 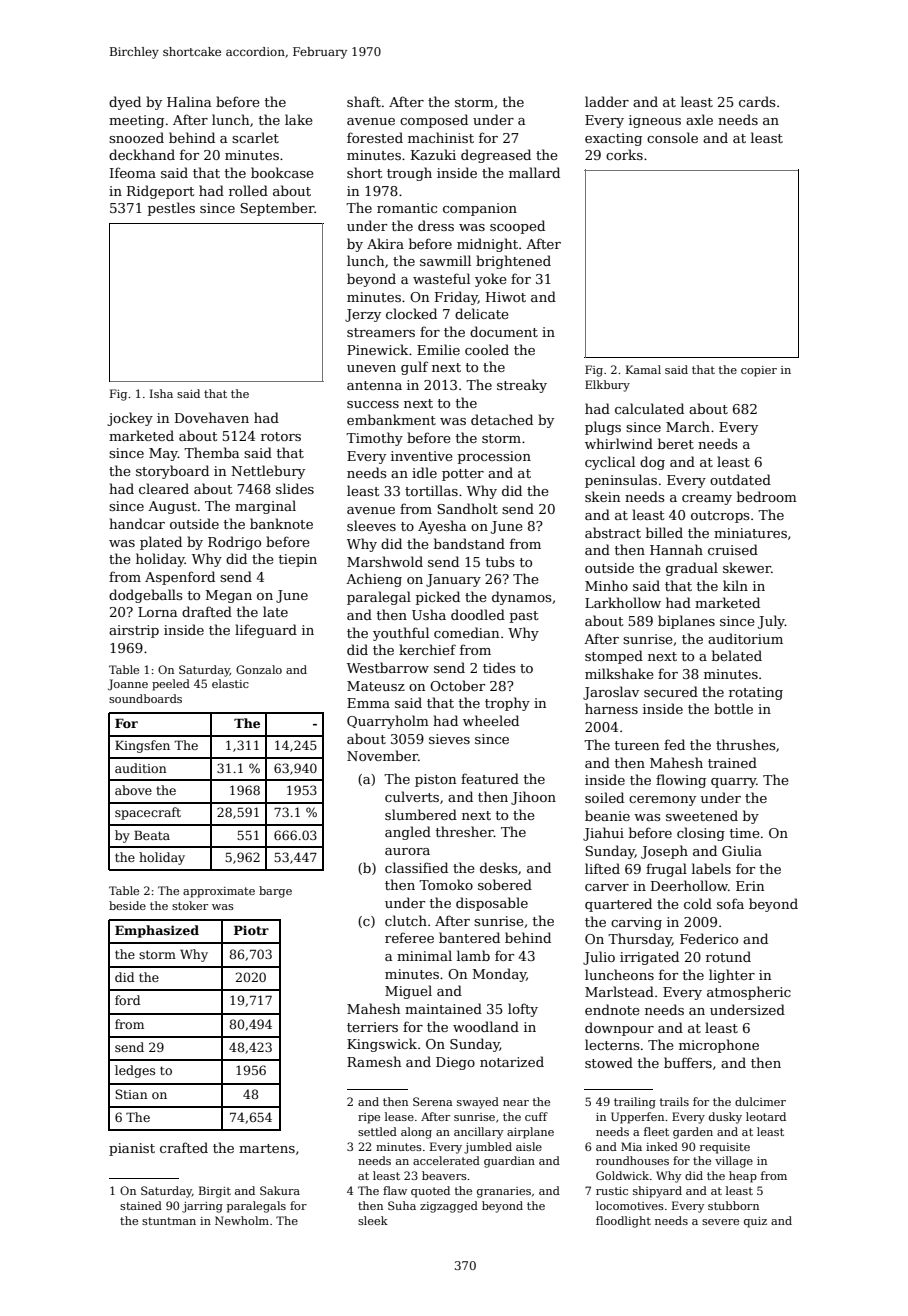 What do you see at coordinates (242, 1220) in the screenshot?
I see `Newholm` at bounding box center [242, 1220].
